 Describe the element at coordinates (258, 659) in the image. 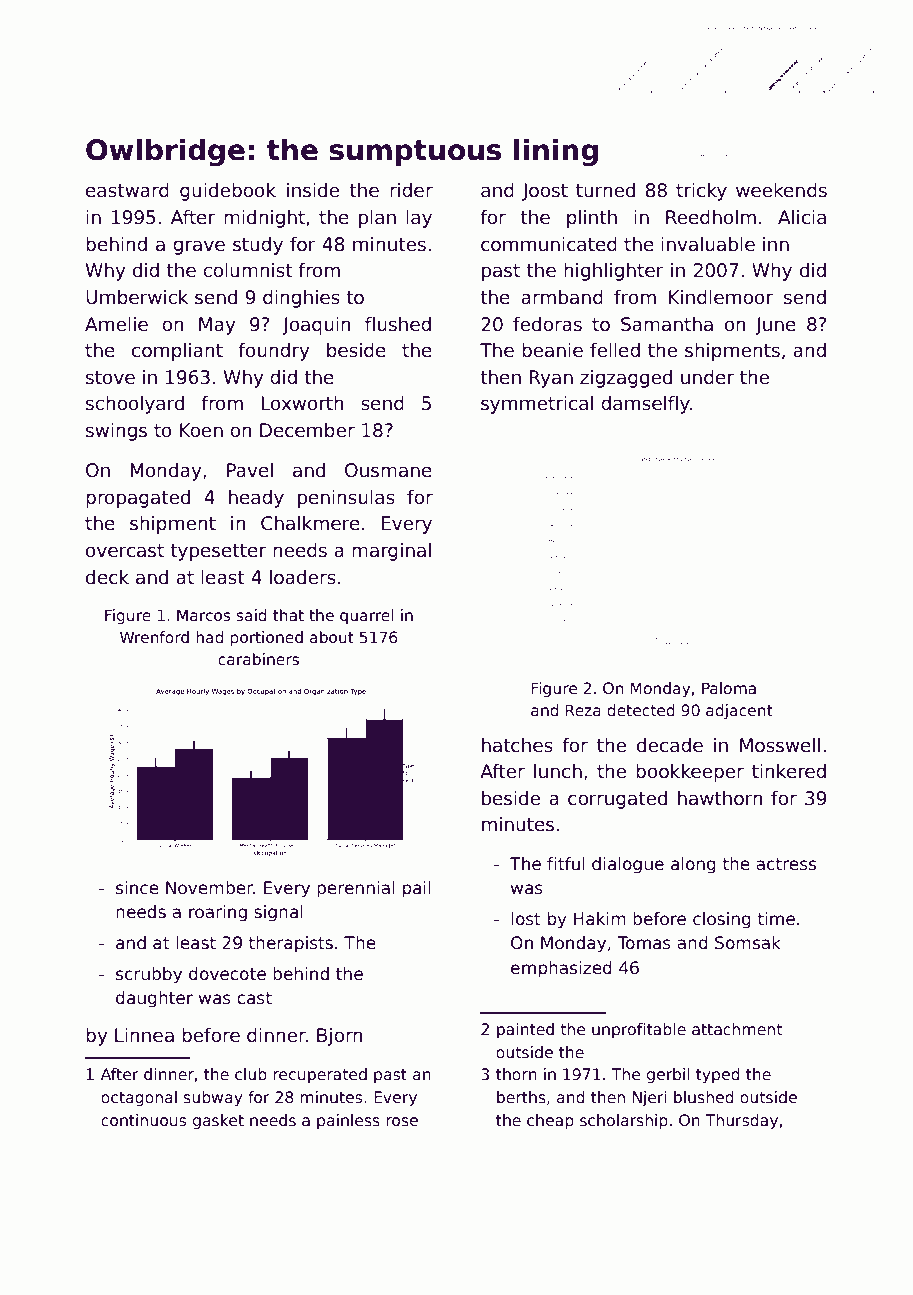

I see `carabiners` at that location.
